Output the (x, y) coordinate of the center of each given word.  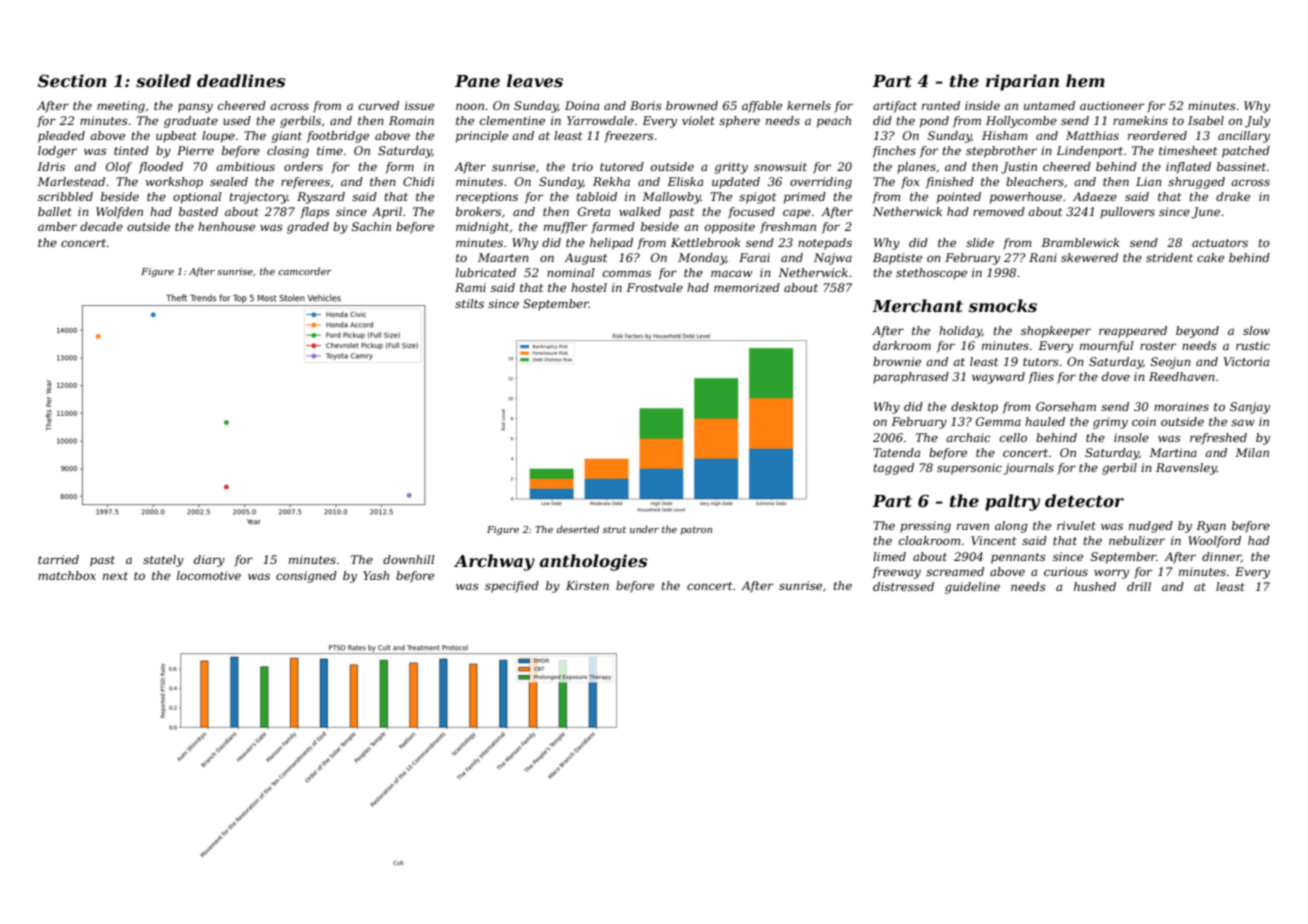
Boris (646, 105)
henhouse (226, 226)
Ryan (1211, 527)
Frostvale (654, 287)
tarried (58, 559)
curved (379, 105)
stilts (469, 303)
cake (1210, 257)
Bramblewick (1080, 242)
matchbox (67, 575)
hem (1085, 80)
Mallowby (671, 198)
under (644, 529)
